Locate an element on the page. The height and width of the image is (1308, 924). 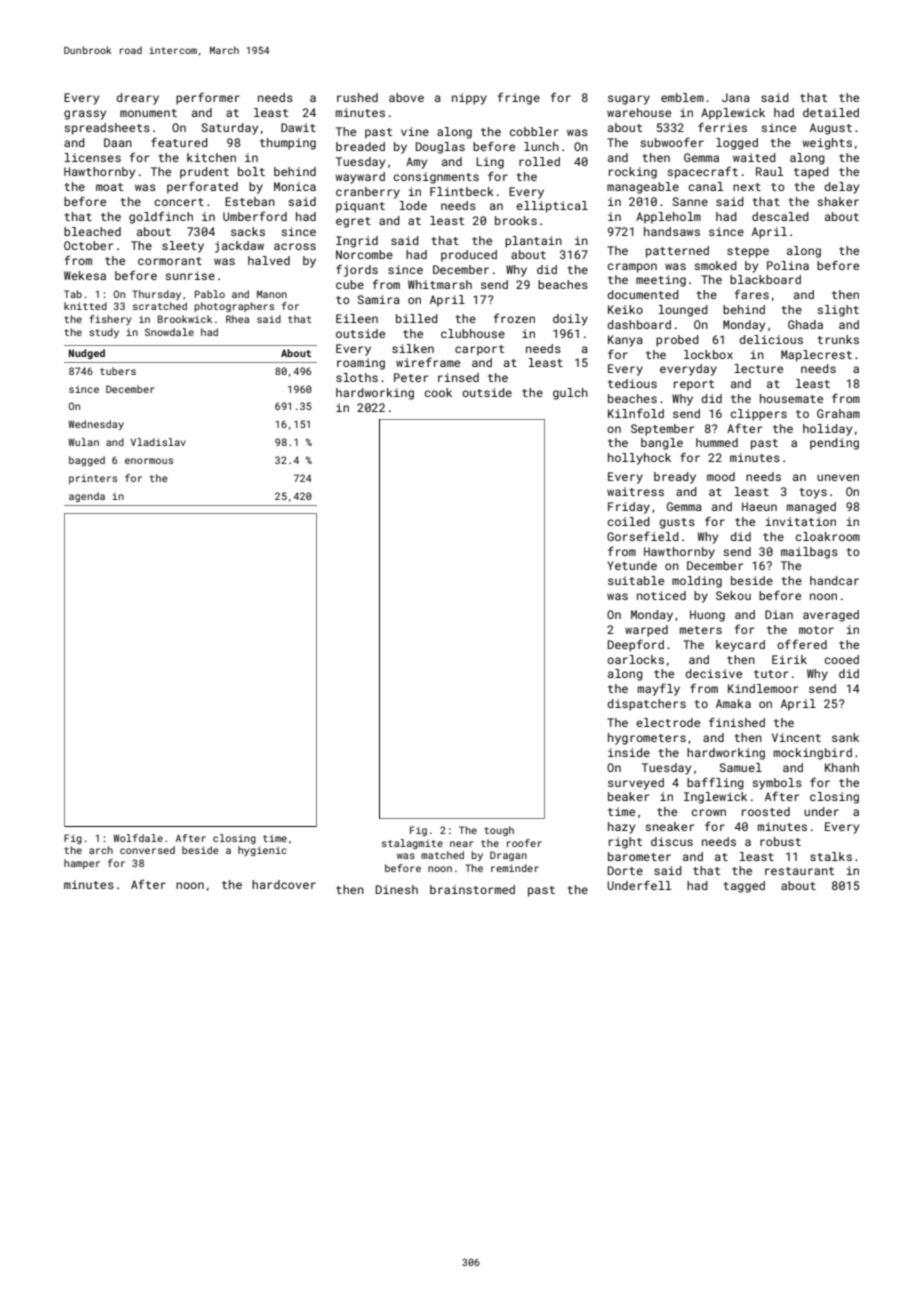
mailbags is located at coordinates (809, 553).
